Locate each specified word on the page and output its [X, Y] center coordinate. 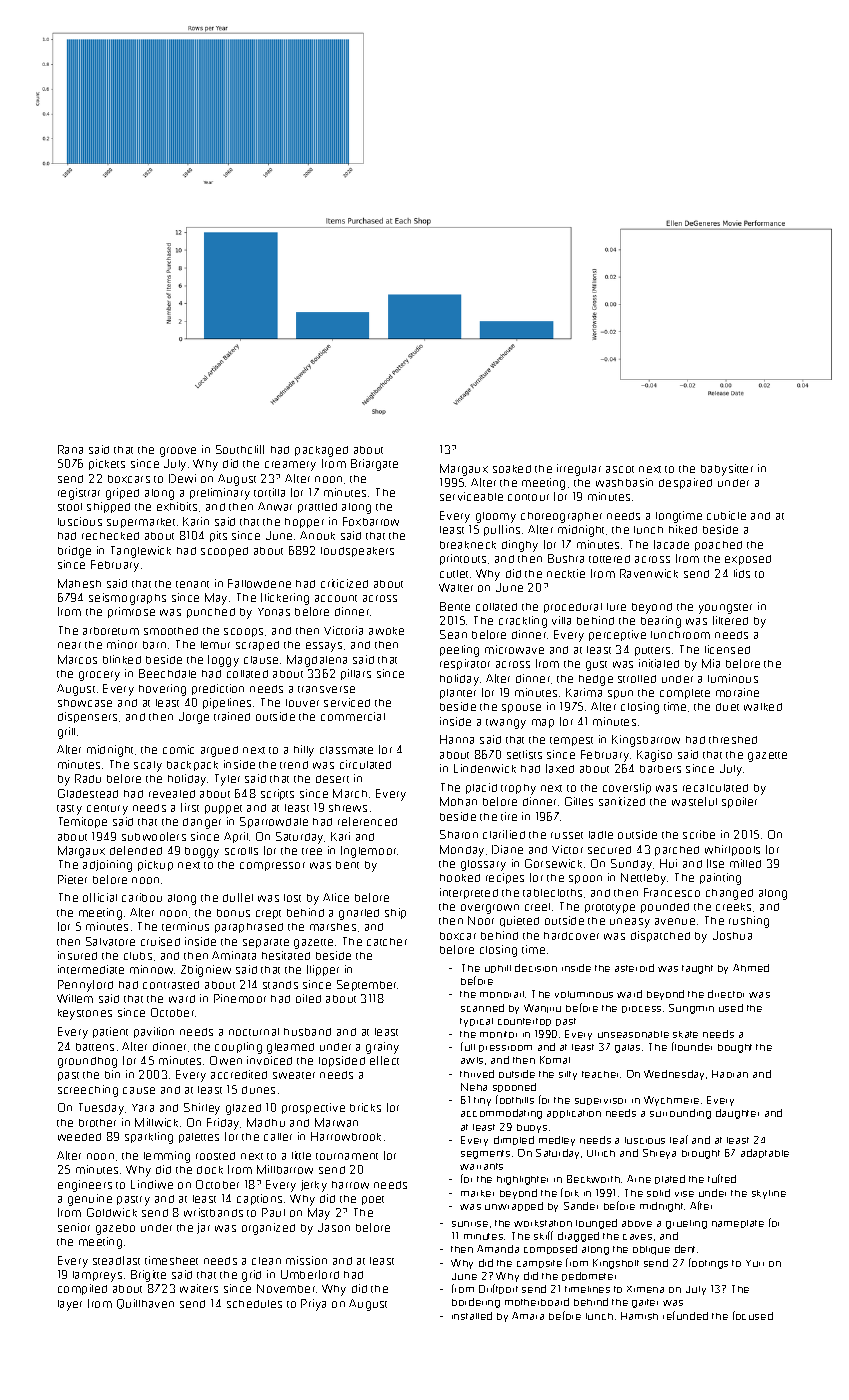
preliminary [220, 494]
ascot [620, 469]
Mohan [458, 801]
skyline [769, 1194]
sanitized [622, 801]
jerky [314, 1186]
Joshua [732, 935]
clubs [138, 956]
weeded [79, 1137]
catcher [387, 942]
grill [66, 733]
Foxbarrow [371, 521]
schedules [254, 1304]
